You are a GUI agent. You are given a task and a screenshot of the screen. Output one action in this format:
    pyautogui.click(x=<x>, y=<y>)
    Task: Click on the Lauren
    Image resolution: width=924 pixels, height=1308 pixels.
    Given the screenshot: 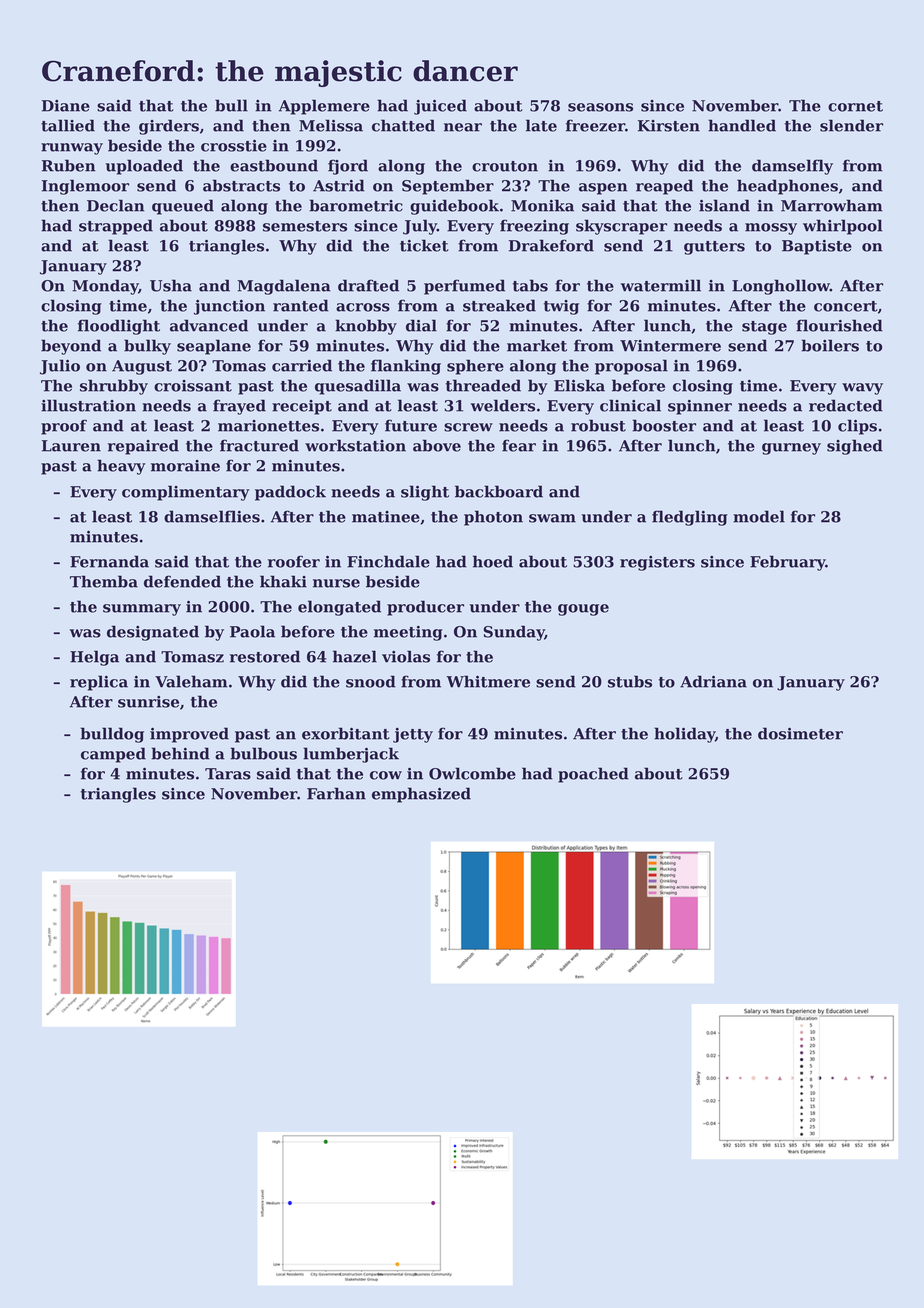 What is the action you would take?
    pyautogui.click(x=71, y=446)
